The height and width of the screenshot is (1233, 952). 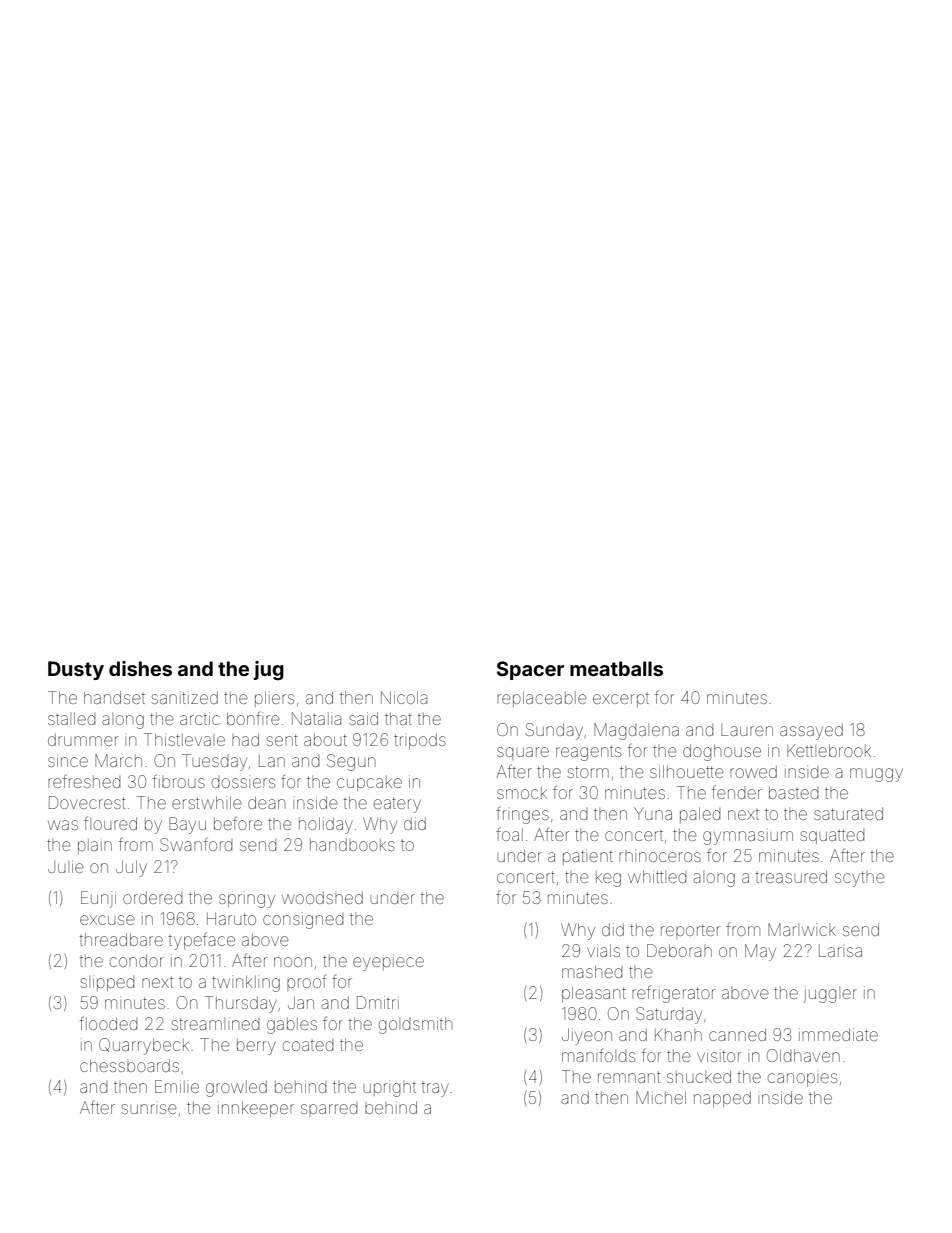 What do you see at coordinates (522, 793) in the screenshot?
I see `smock` at bounding box center [522, 793].
